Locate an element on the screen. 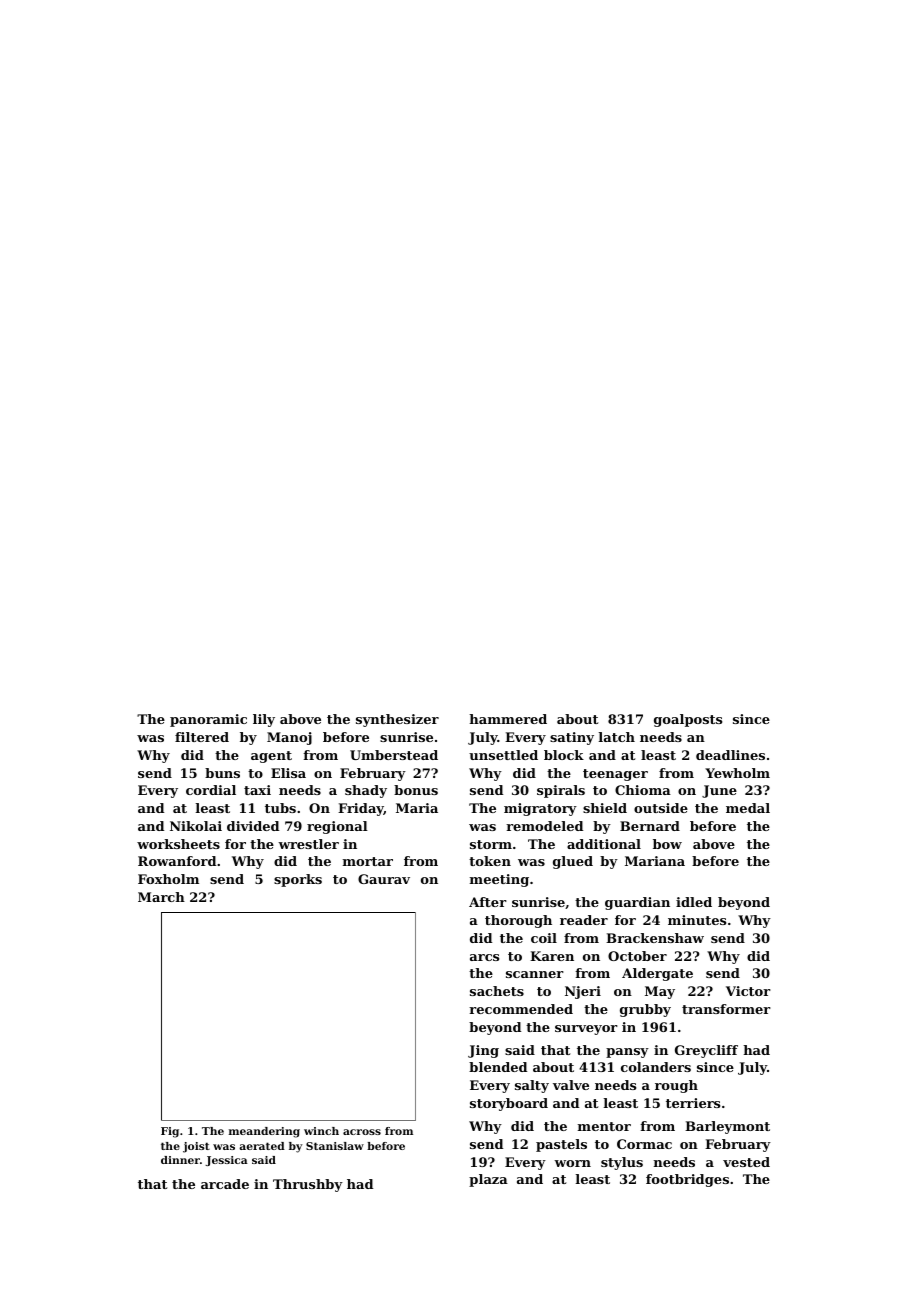 The image size is (908, 1316). cordial is located at coordinates (211, 790).
